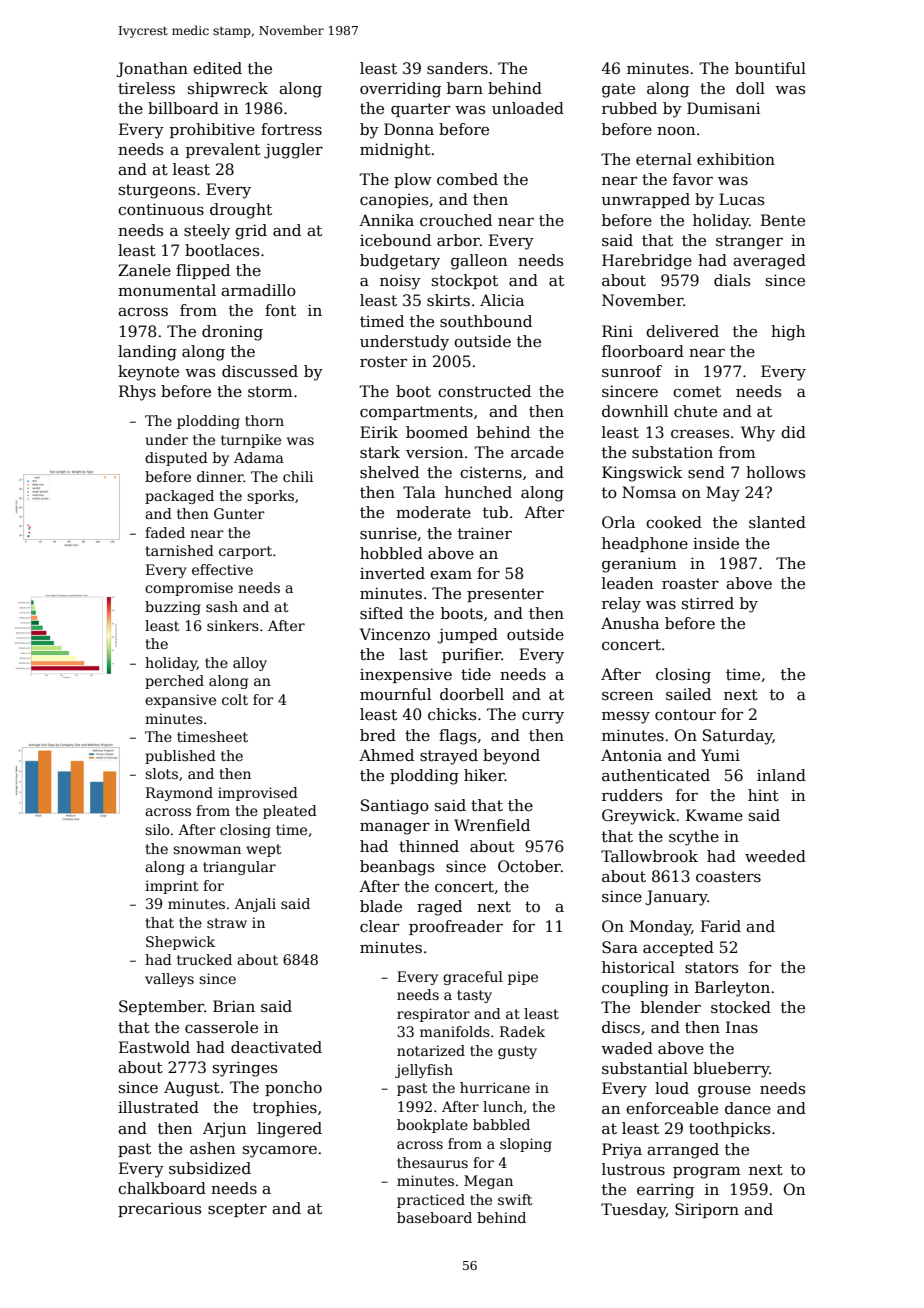 Image resolution: width=924 pixels, height=1308 pixels. Describe the element at coordinates (400, 90) in the document. I see `overriding` at that location.
